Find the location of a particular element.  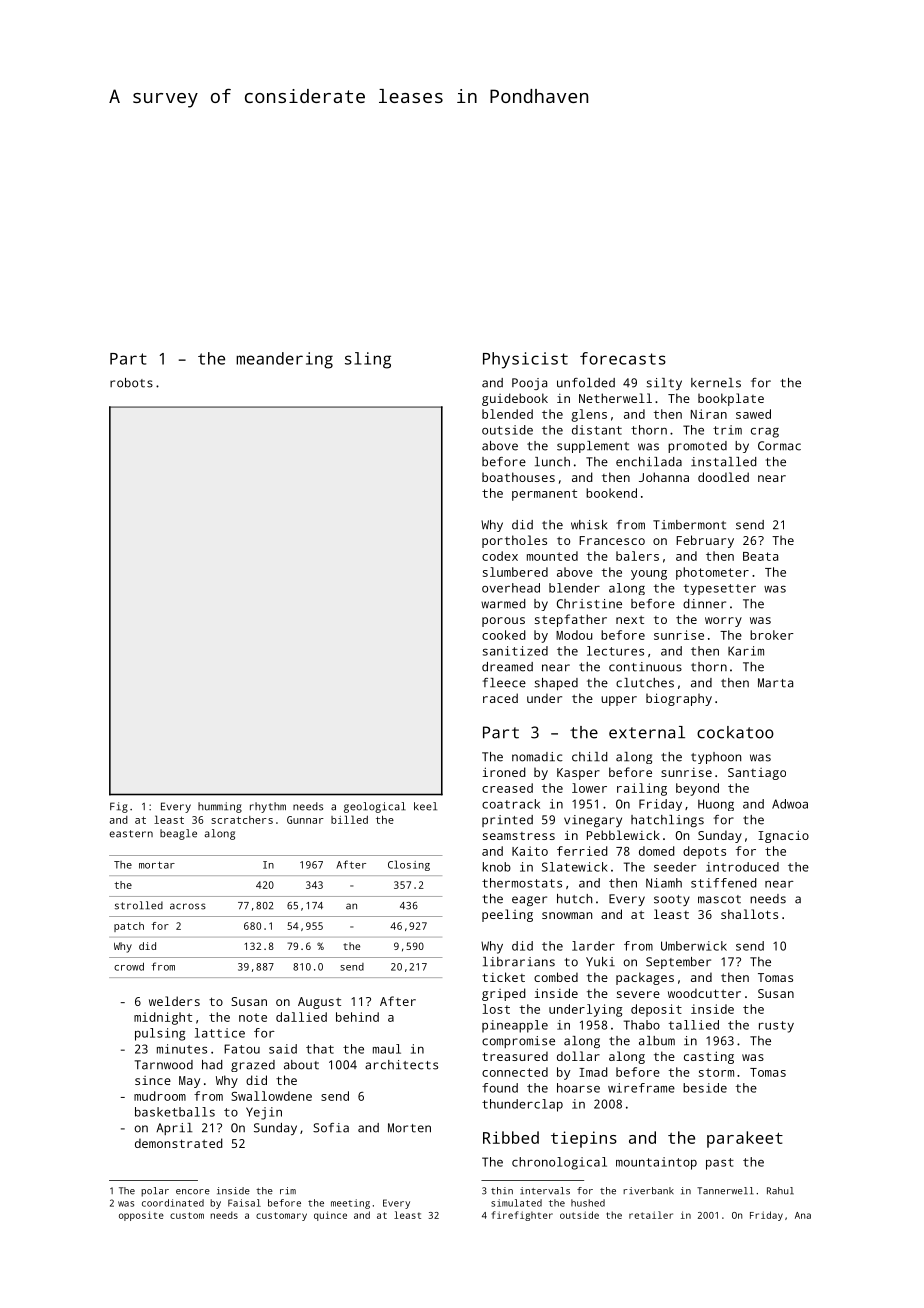

overhead is located at coordinates (511, 588).
